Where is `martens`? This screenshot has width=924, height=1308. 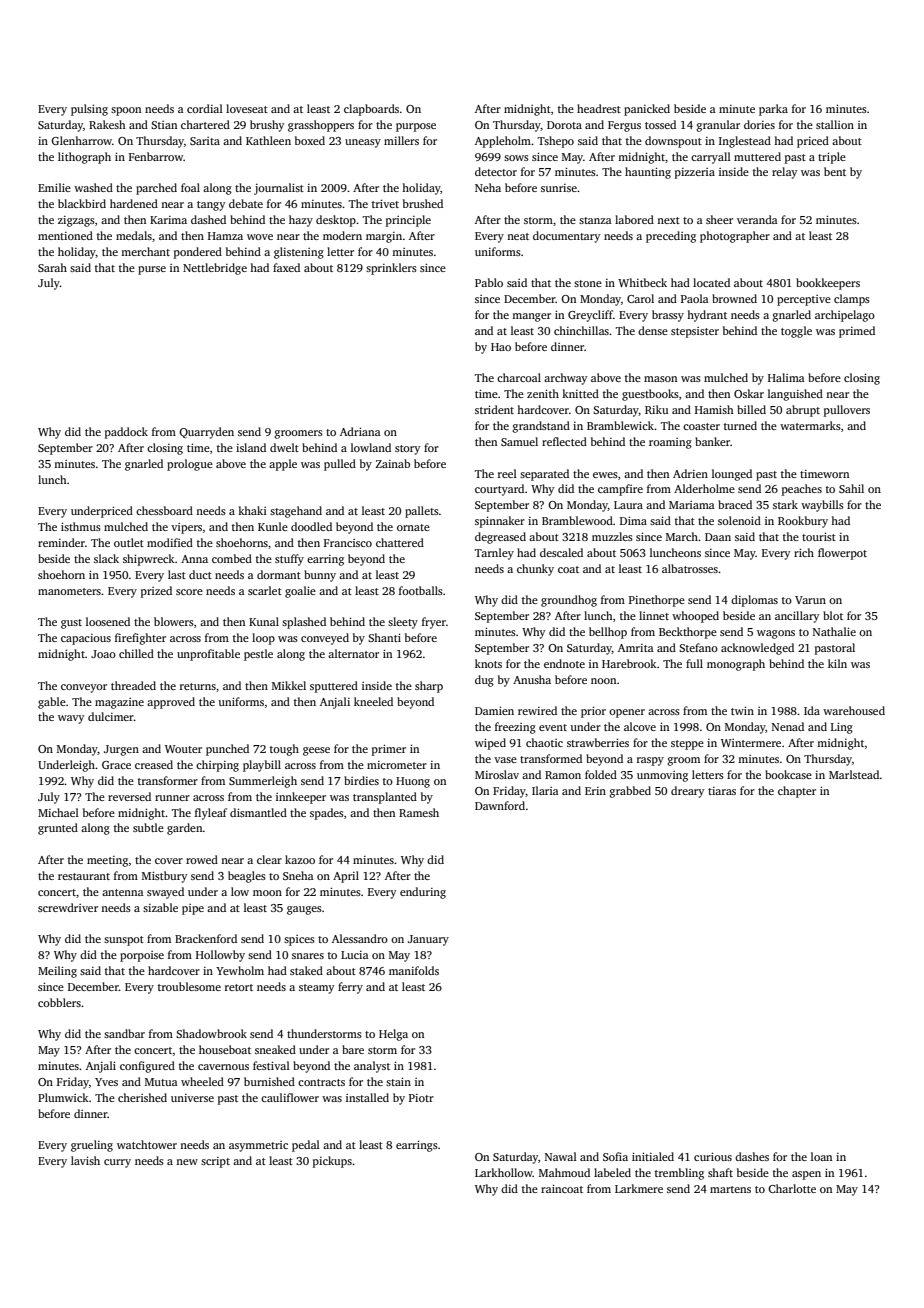 martens is located at coordinates (730, 1189).
